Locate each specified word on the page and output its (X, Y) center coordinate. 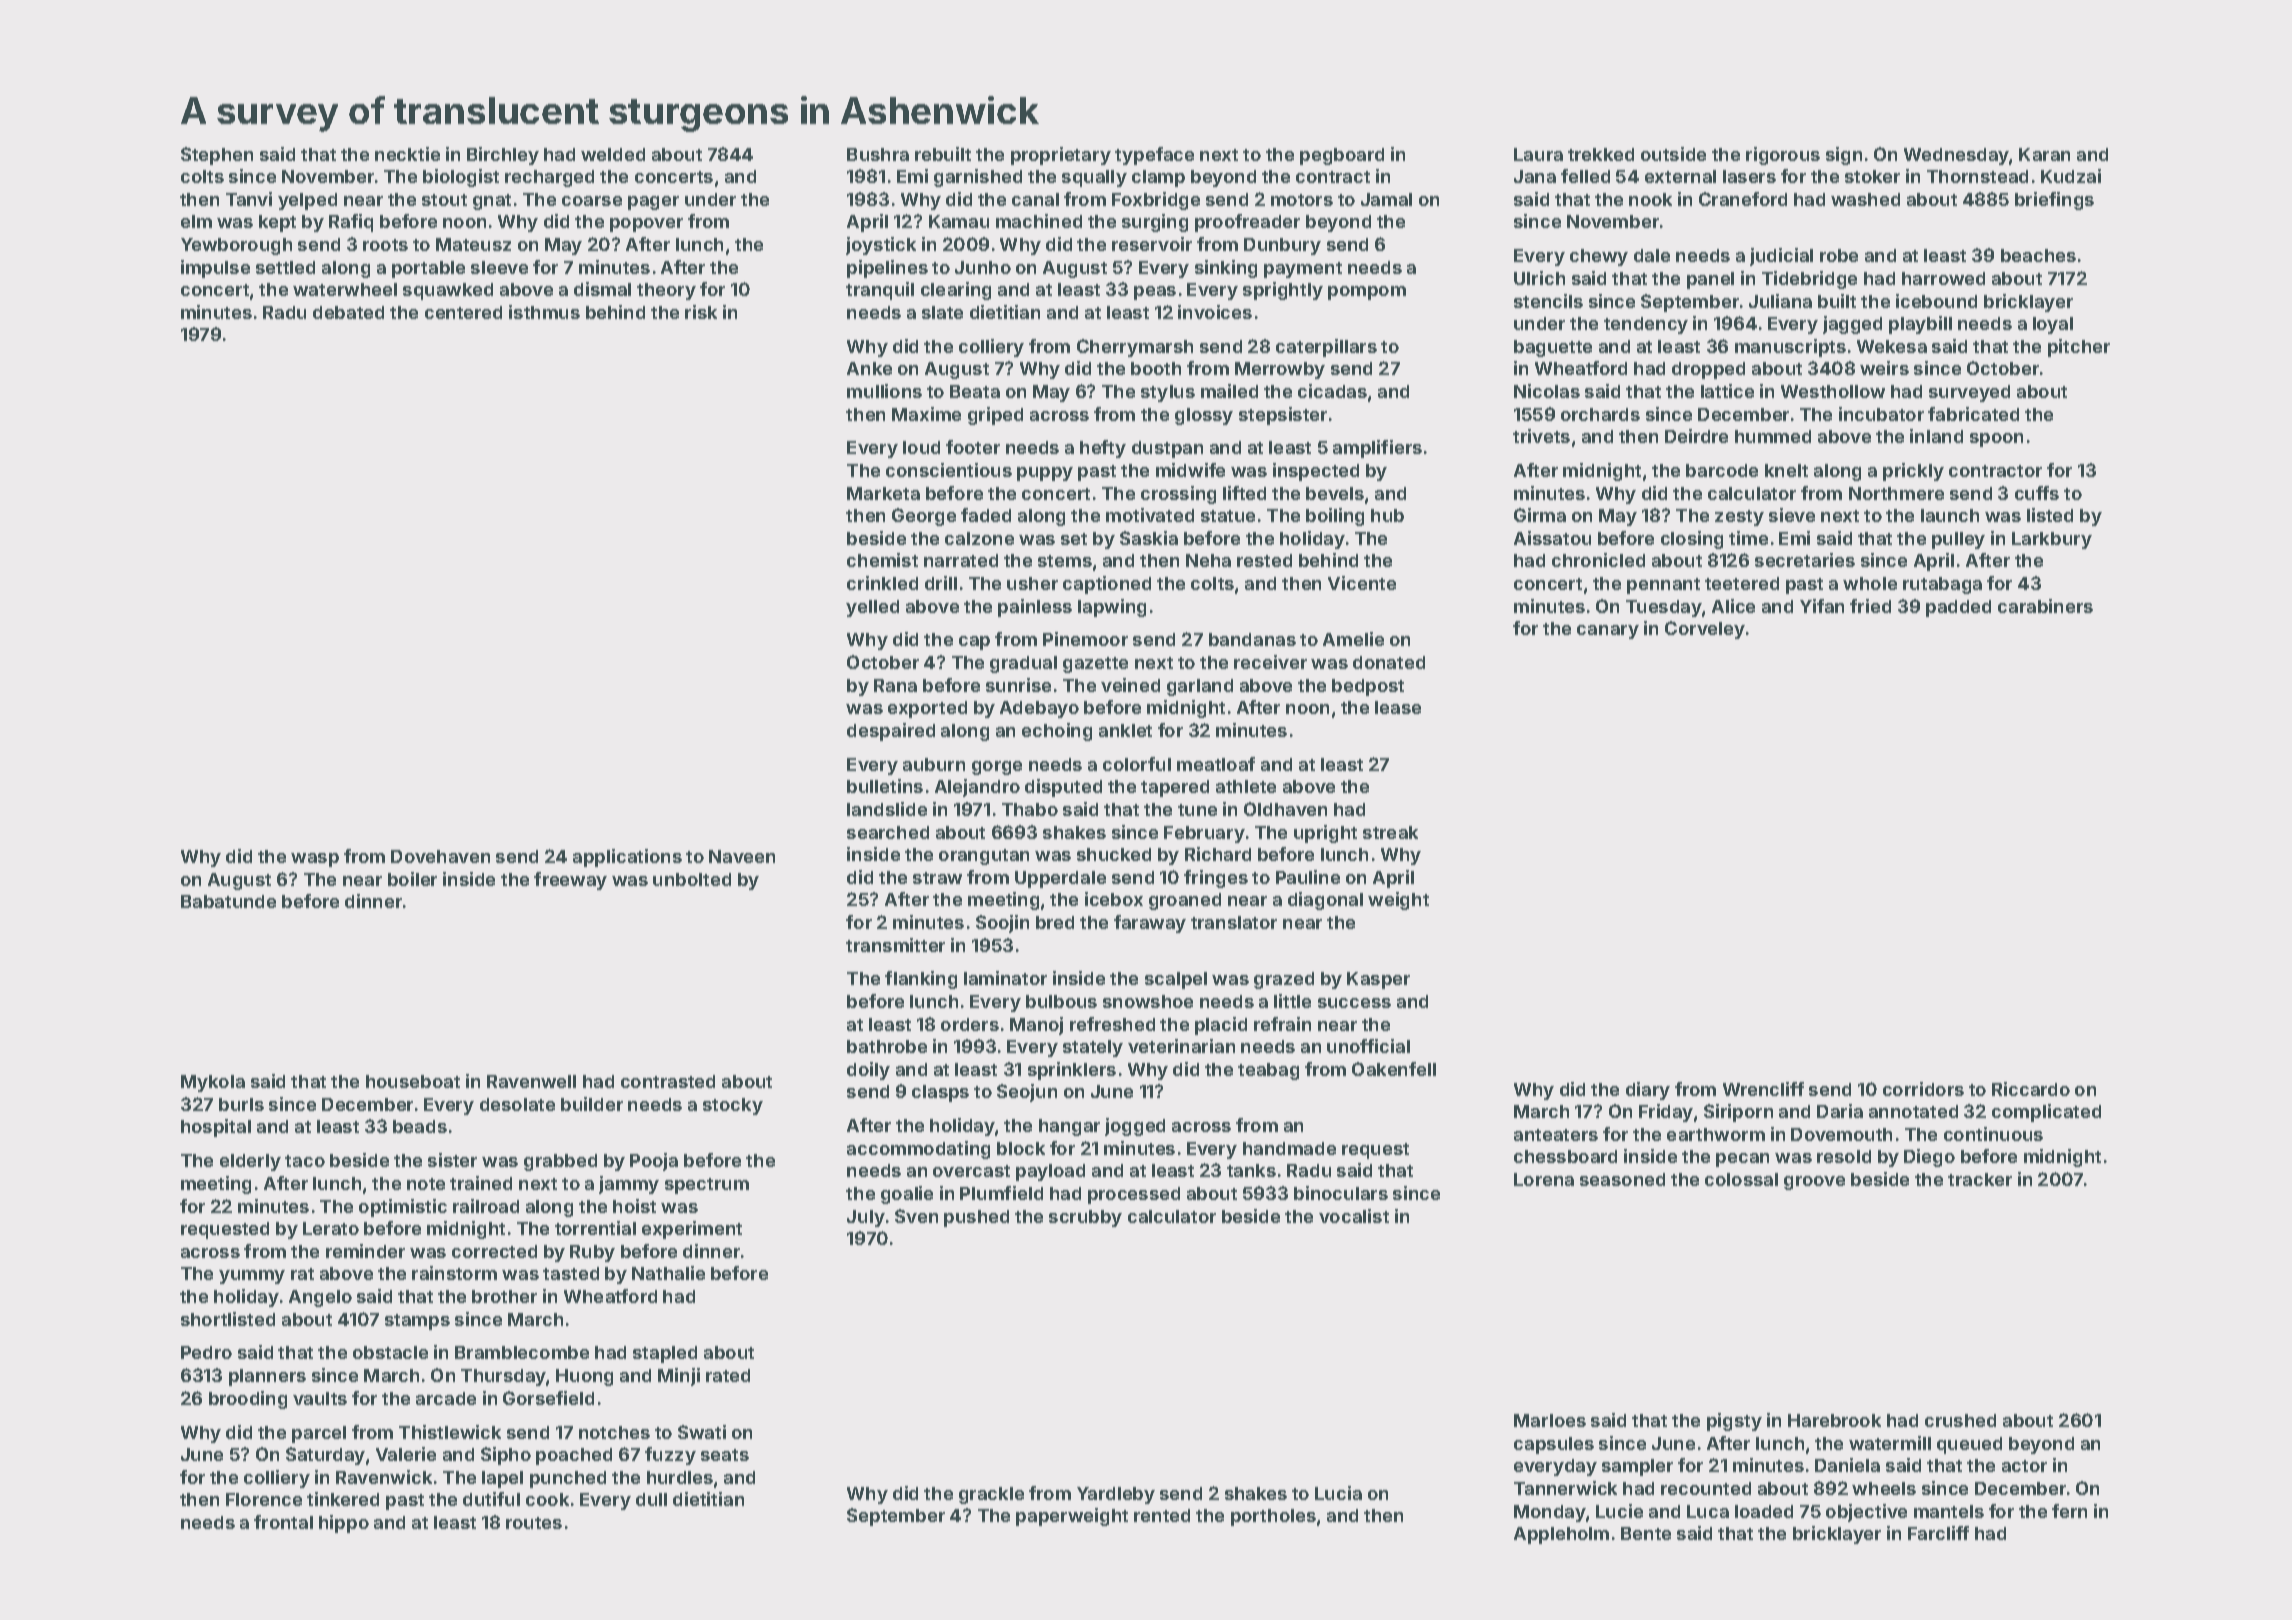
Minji (679, 1377)
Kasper (1378, 980)
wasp (315, 860)
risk (701, 312)
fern (2069, 1511)
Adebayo (1039, 709)
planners (267, 1377)
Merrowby (1280, 370)
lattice (1727, 391)
